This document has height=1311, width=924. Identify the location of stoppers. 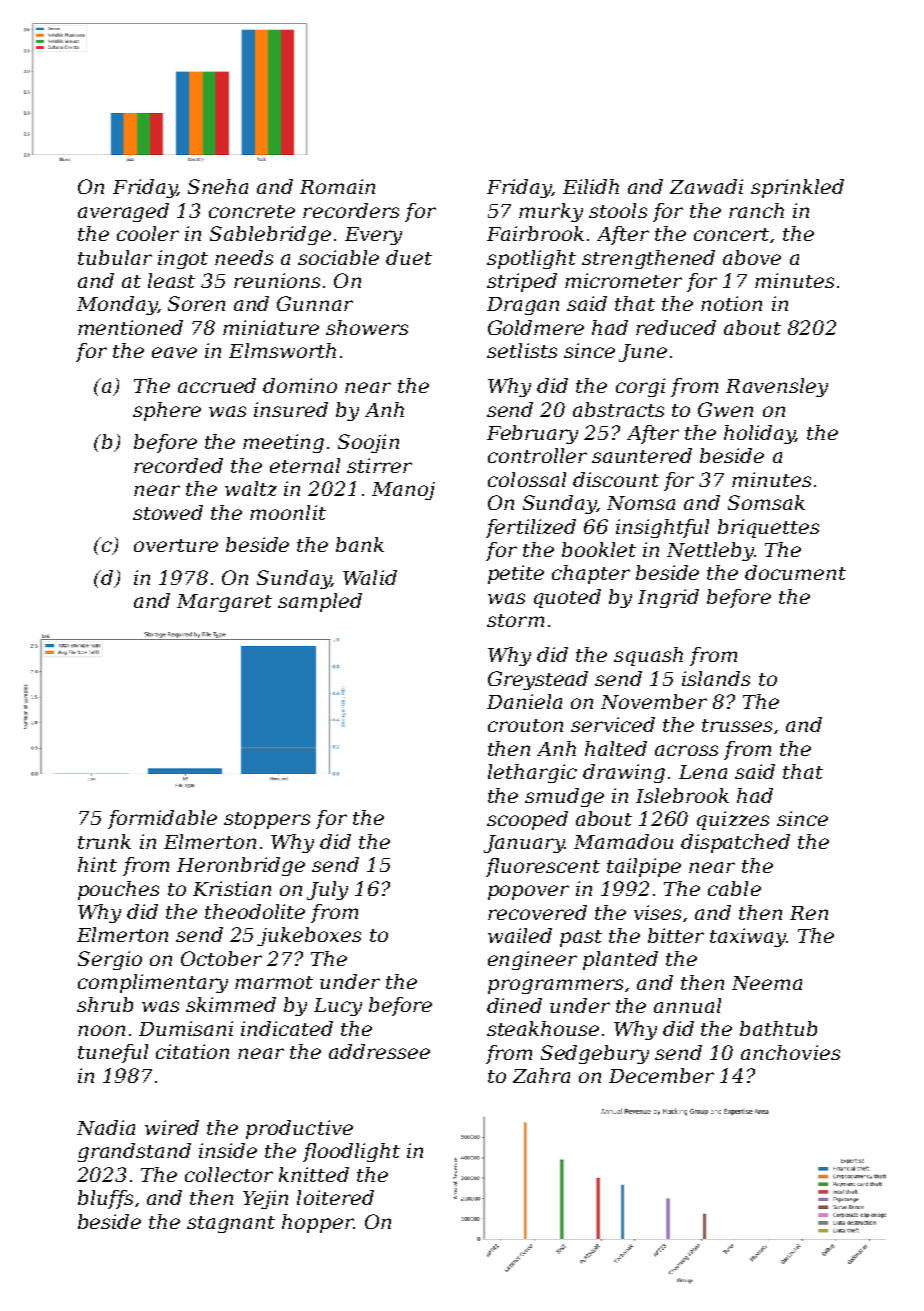
(267, 820).
